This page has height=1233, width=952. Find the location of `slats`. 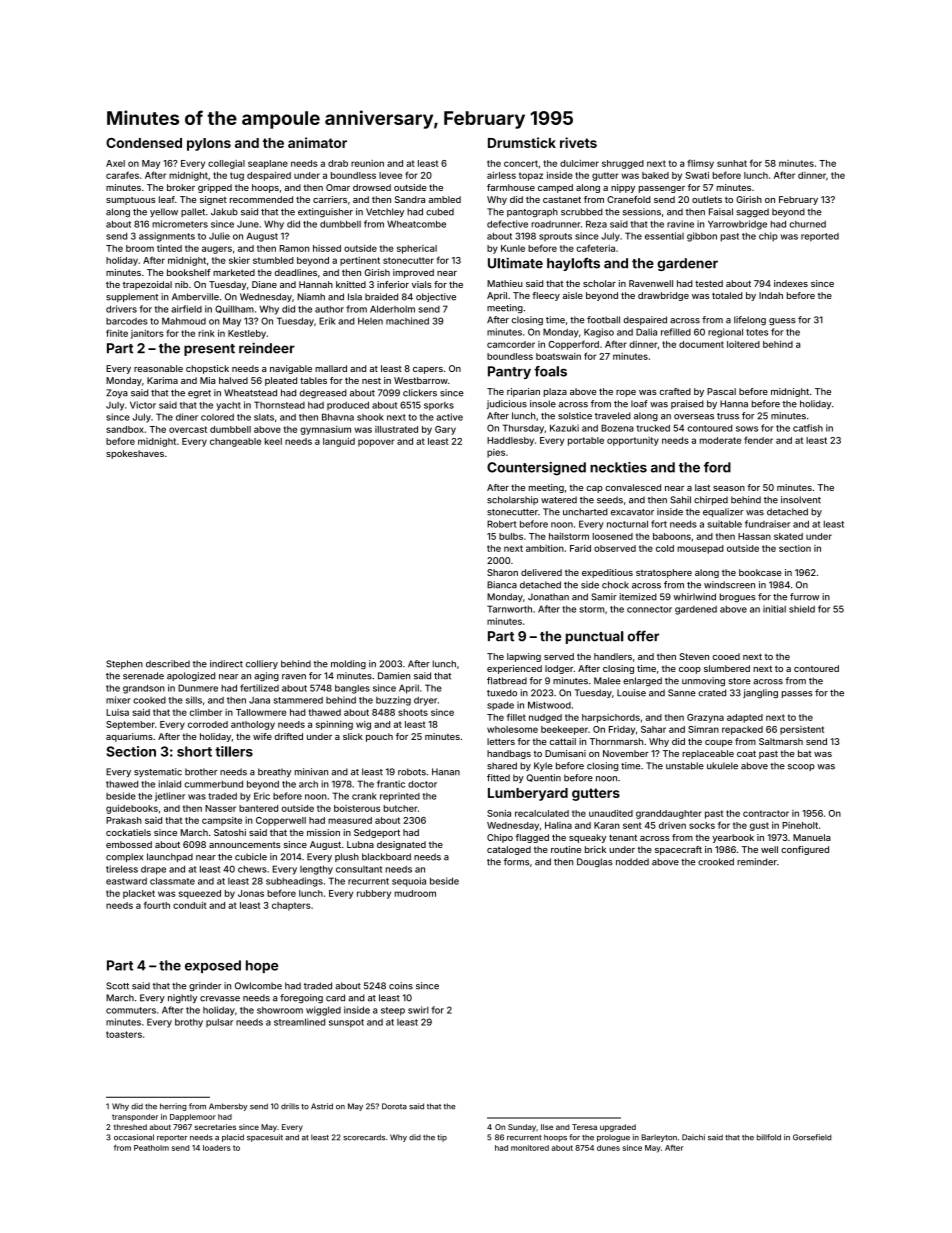

slats is located at coordinates (264, 417).
